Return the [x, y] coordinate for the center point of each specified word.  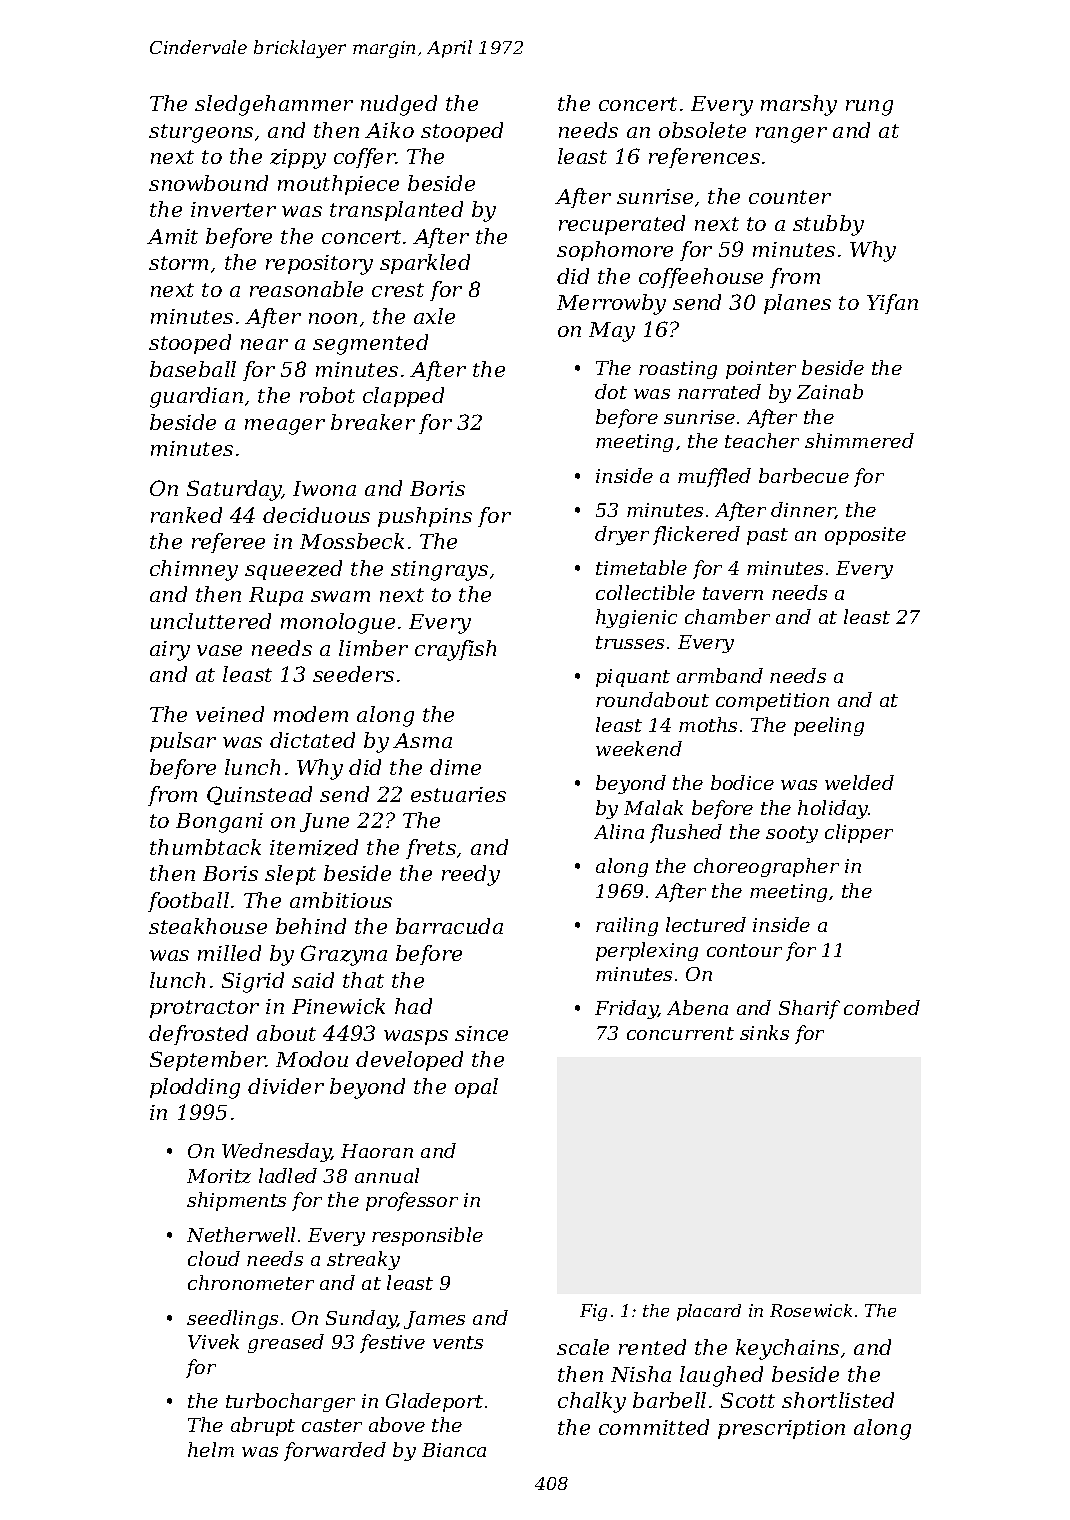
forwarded [335, 1451]
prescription [781, 1429]
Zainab [830, 391]
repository [319, 265]
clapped [403, 397]
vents [458, 1342]
